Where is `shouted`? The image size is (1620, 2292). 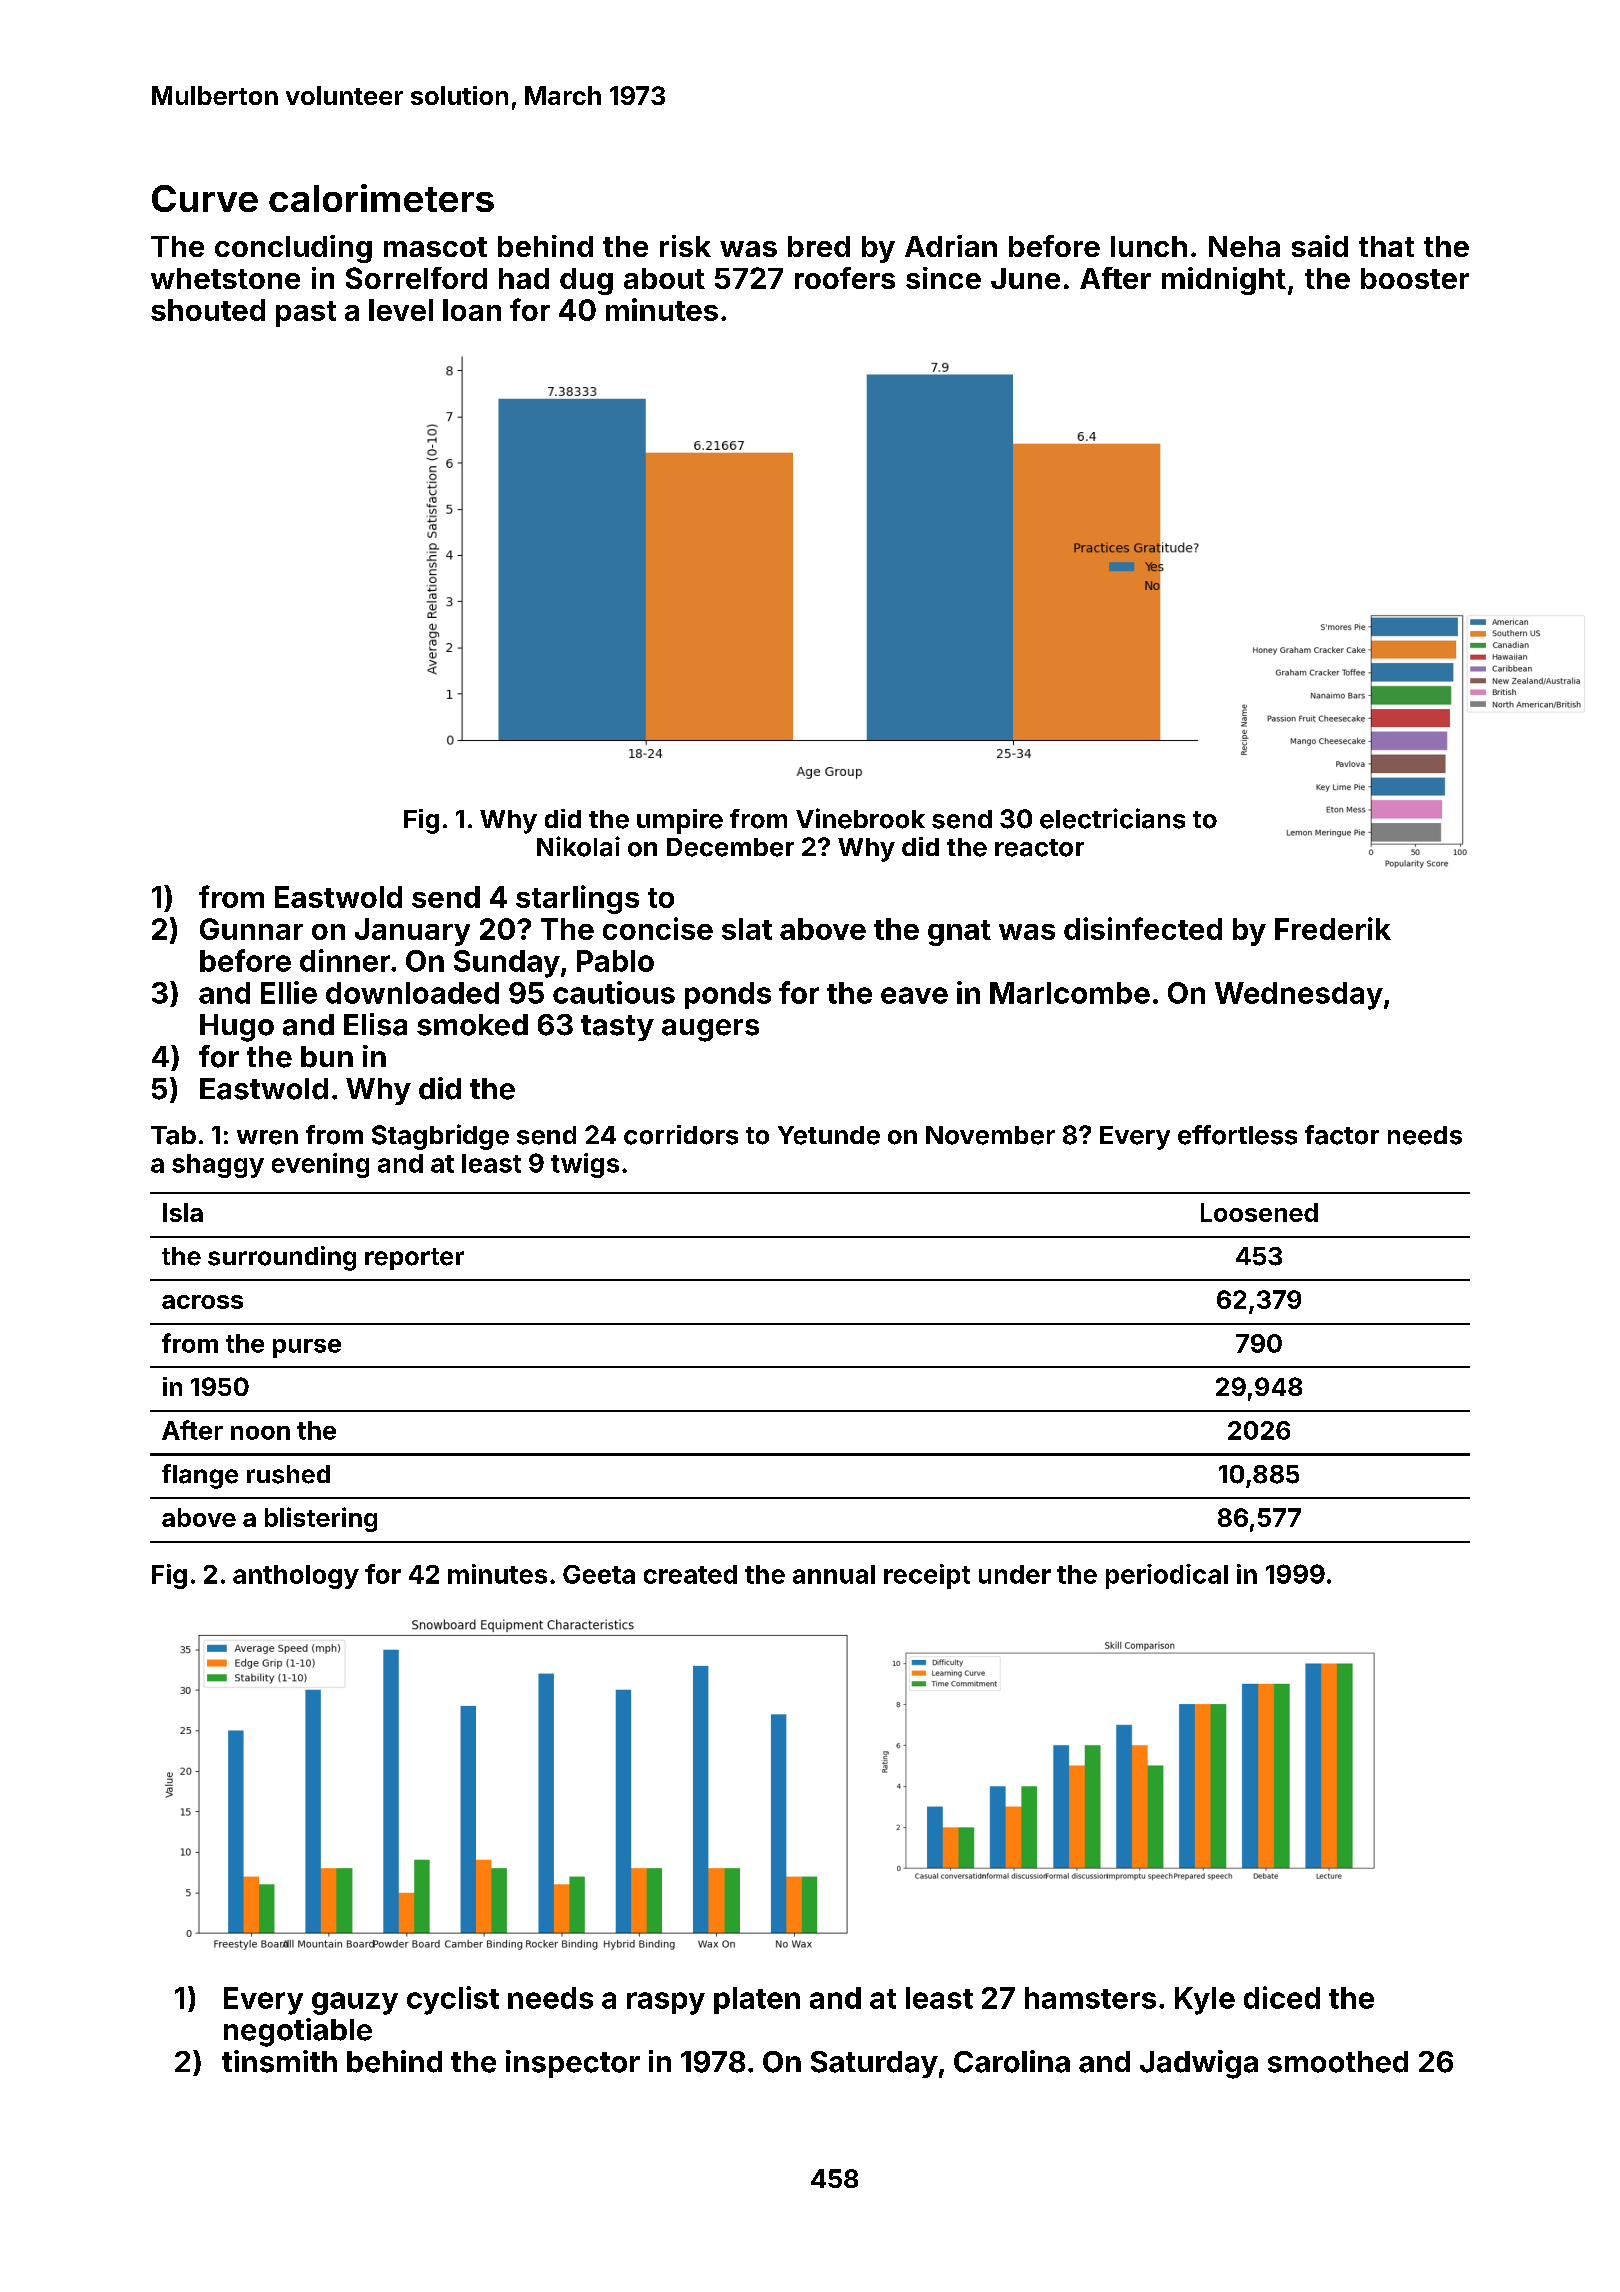
shouted is located at coordinates (208, 310).
